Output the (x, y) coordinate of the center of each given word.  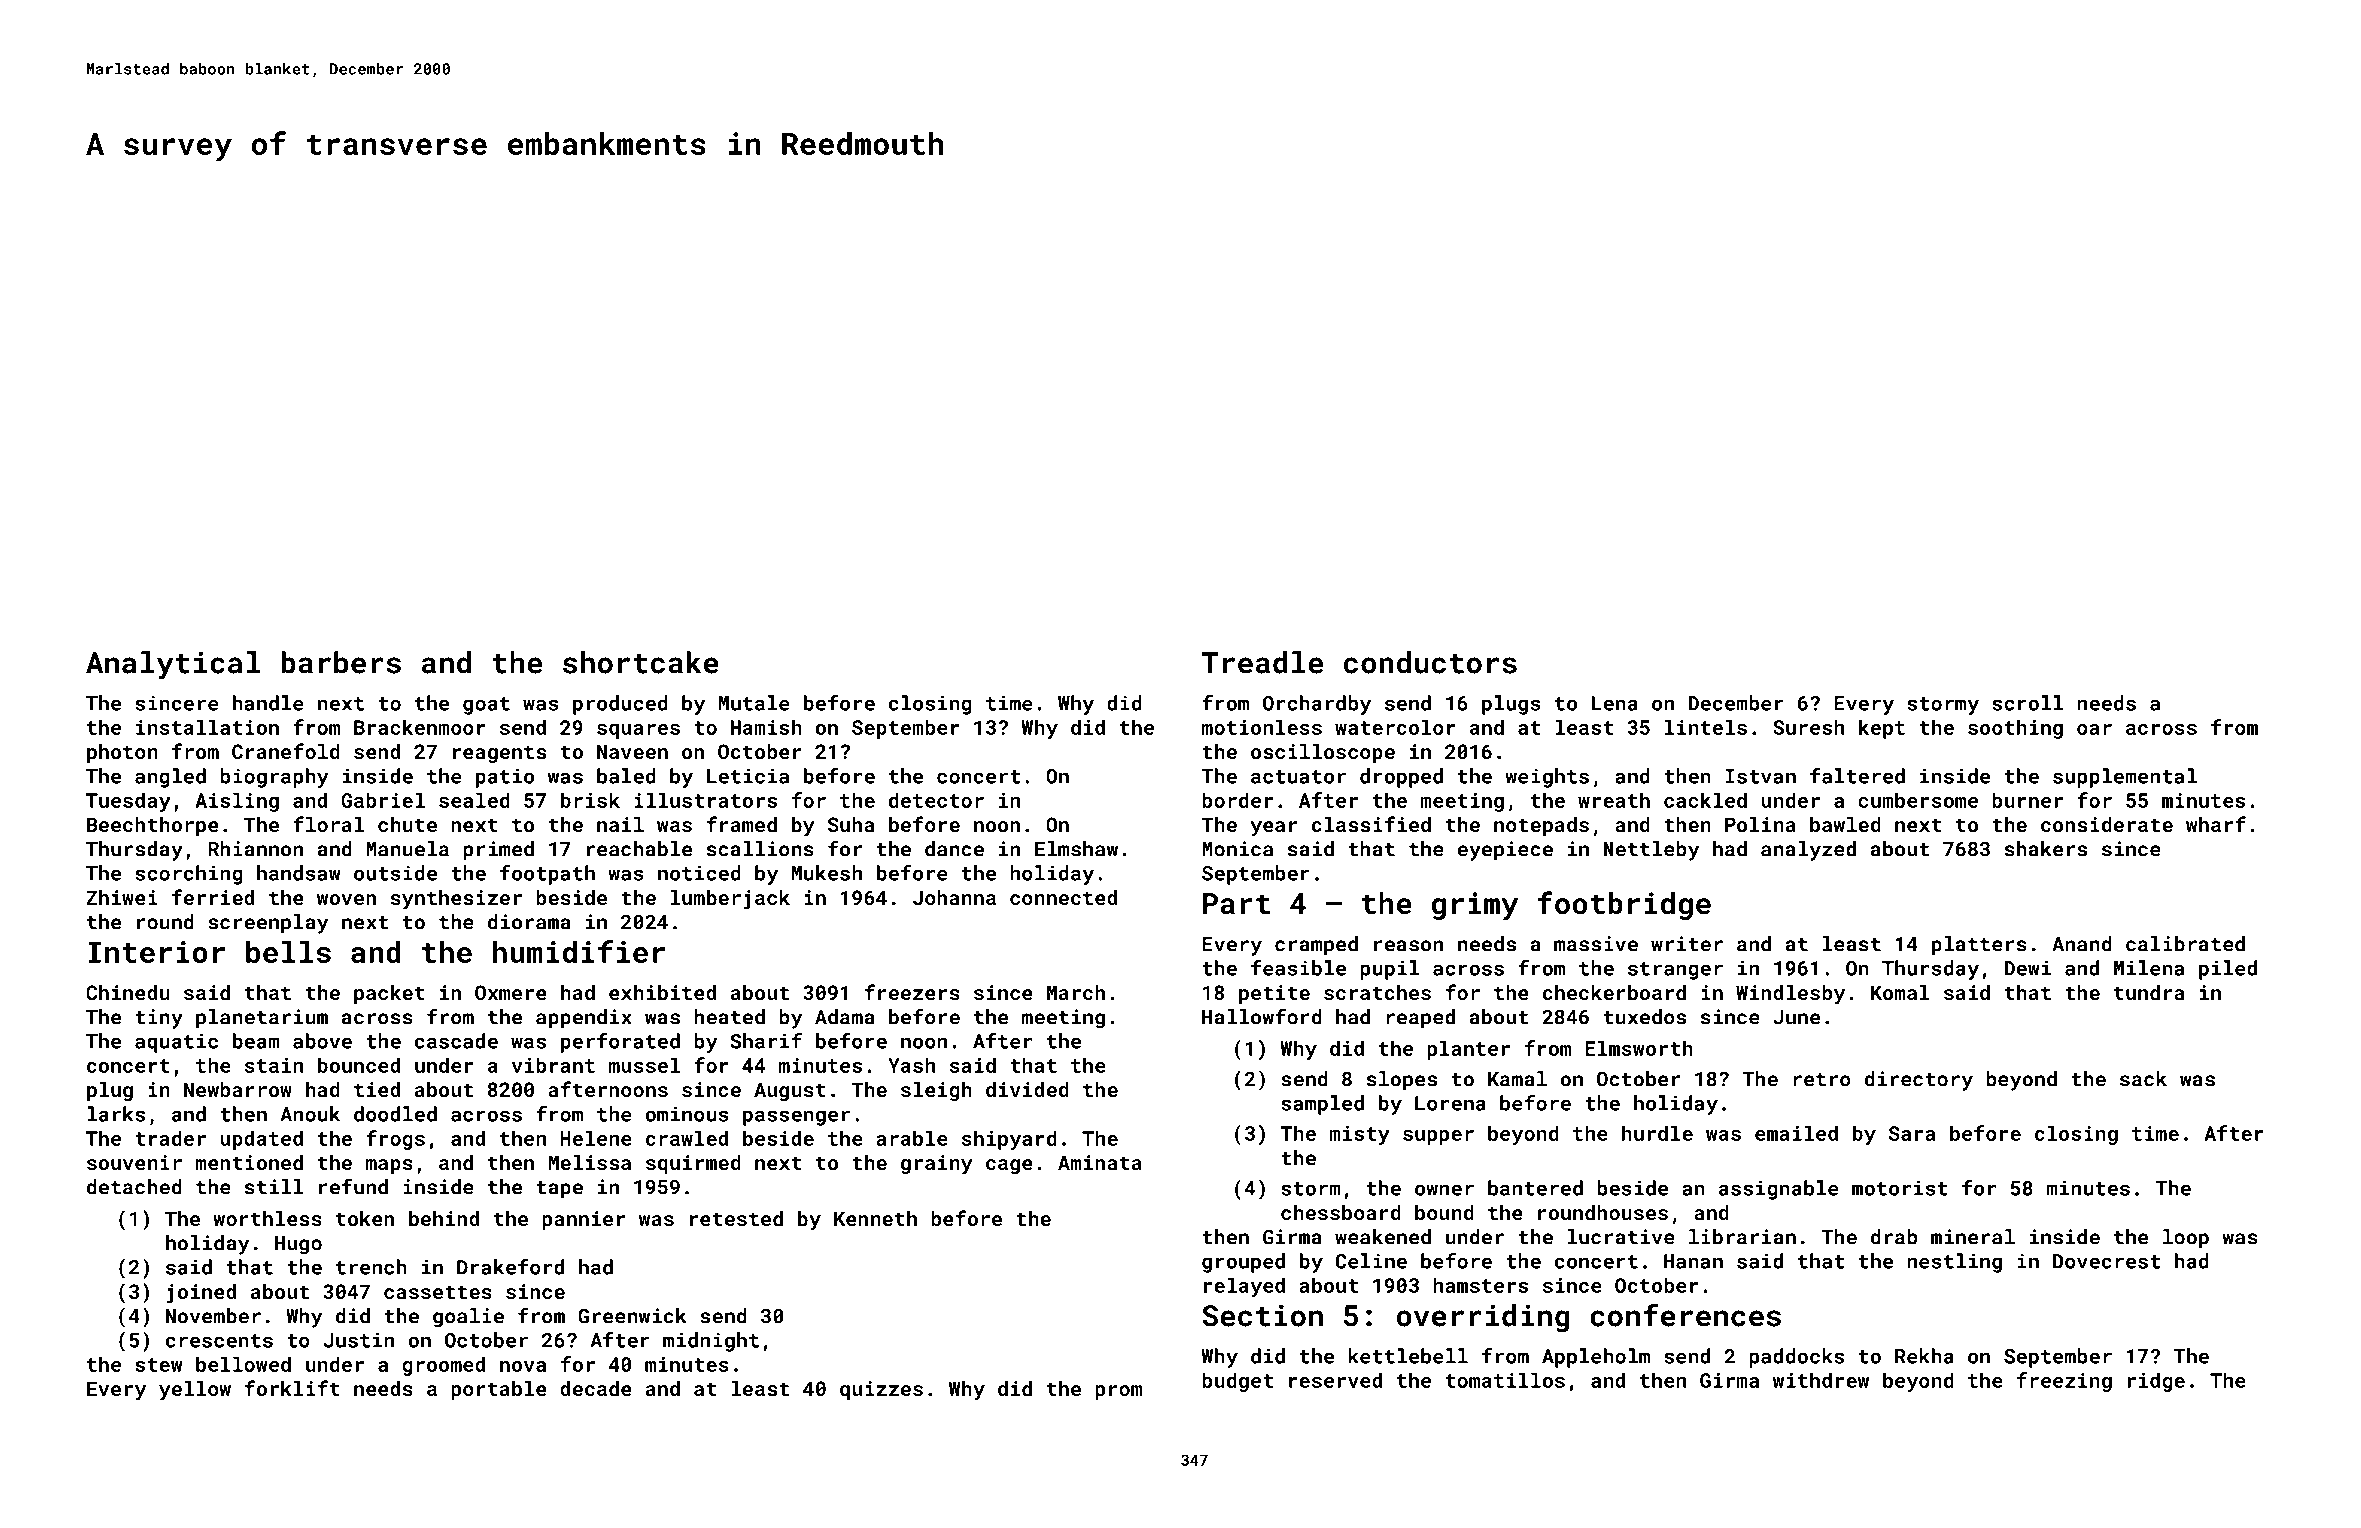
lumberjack (730, 900)
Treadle (1262, 662)
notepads (1541, 826)
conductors (1430, 662)
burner (2027, 800)
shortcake (641, 662)
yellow (195, 1391)
